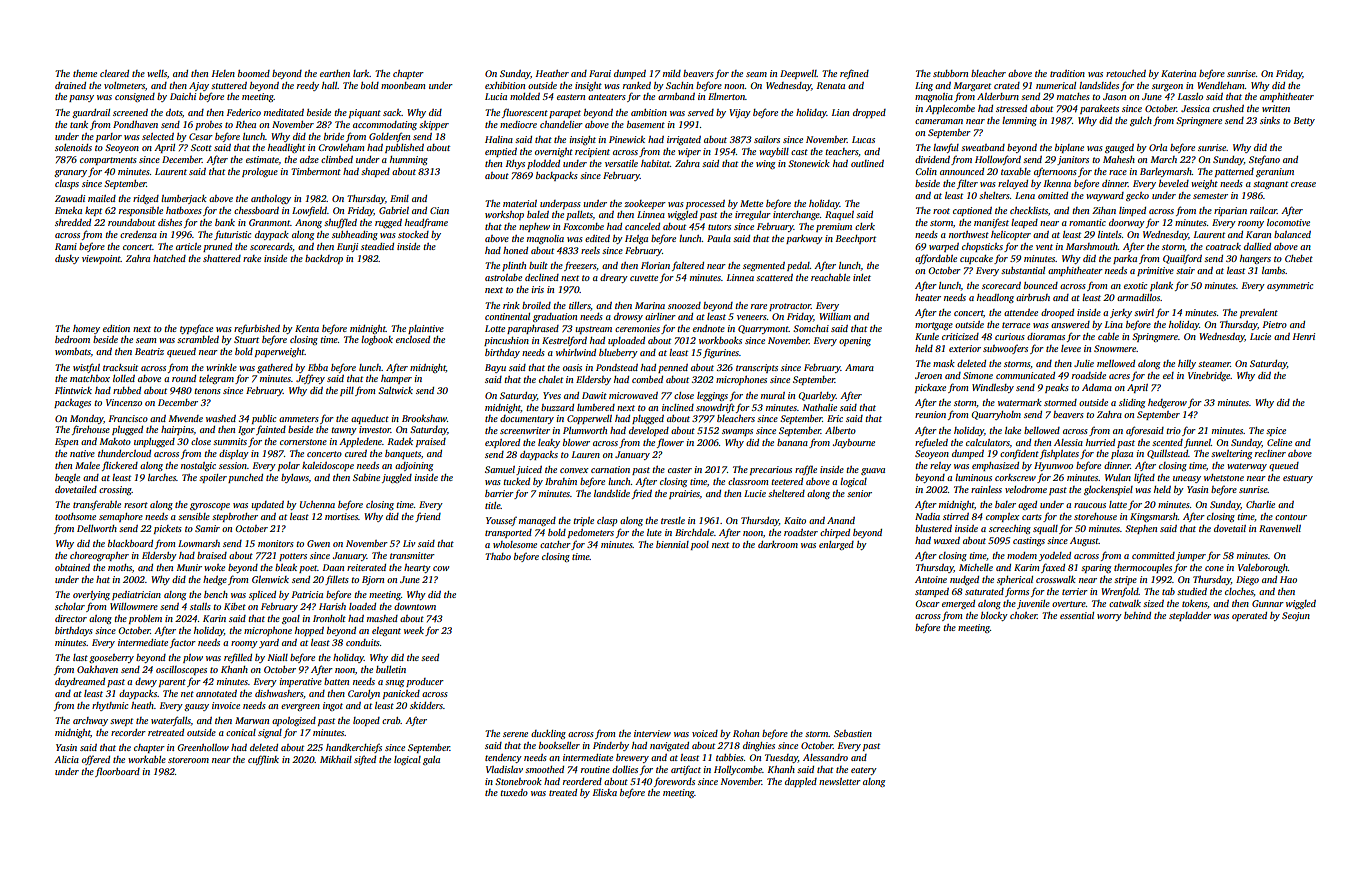 Image resolution: width=1372 pixels, height=887 pixels. What do you see at coordinates (1056, 579) in the screenshot?
I see `crosswalk` at bounding box center [1056, 579].
